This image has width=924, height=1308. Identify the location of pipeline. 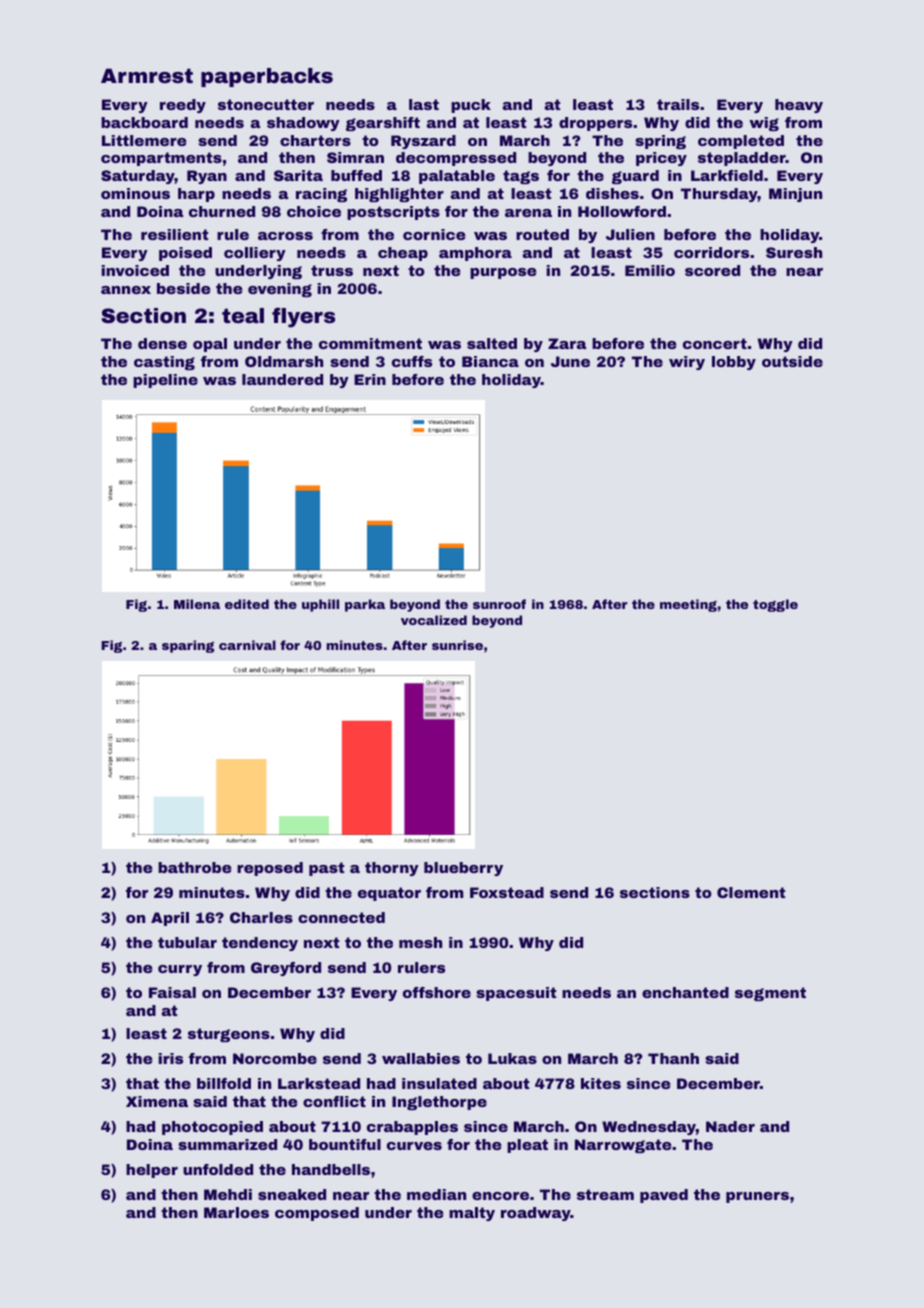
(165, 381).
